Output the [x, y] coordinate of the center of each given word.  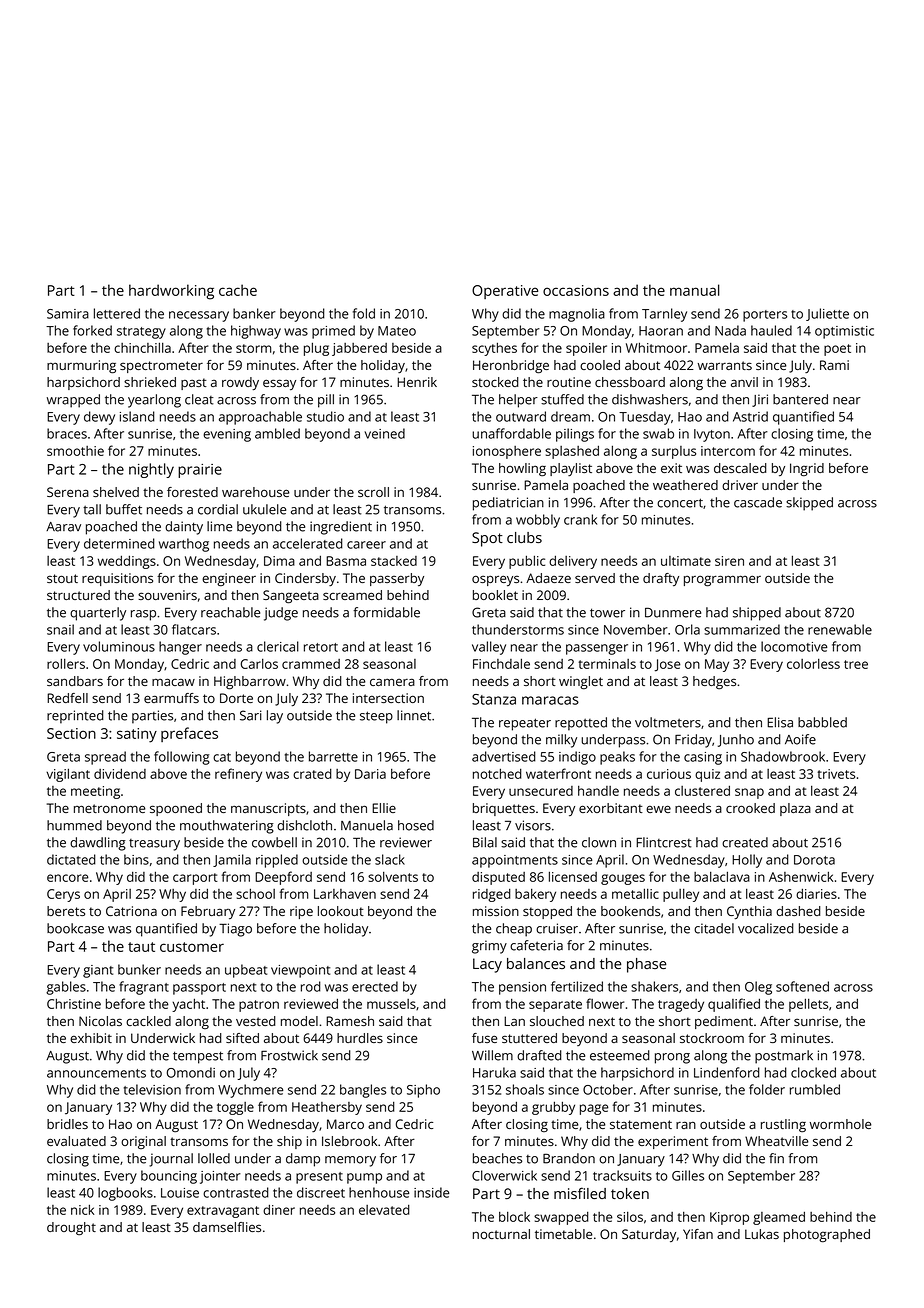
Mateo [397, 331]
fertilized [577, 986]
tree [856, 664]
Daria [370, 774]
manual [695, 290]
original [143, 1142]
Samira [68, 314]
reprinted [75, 717]
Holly [747, 861]
